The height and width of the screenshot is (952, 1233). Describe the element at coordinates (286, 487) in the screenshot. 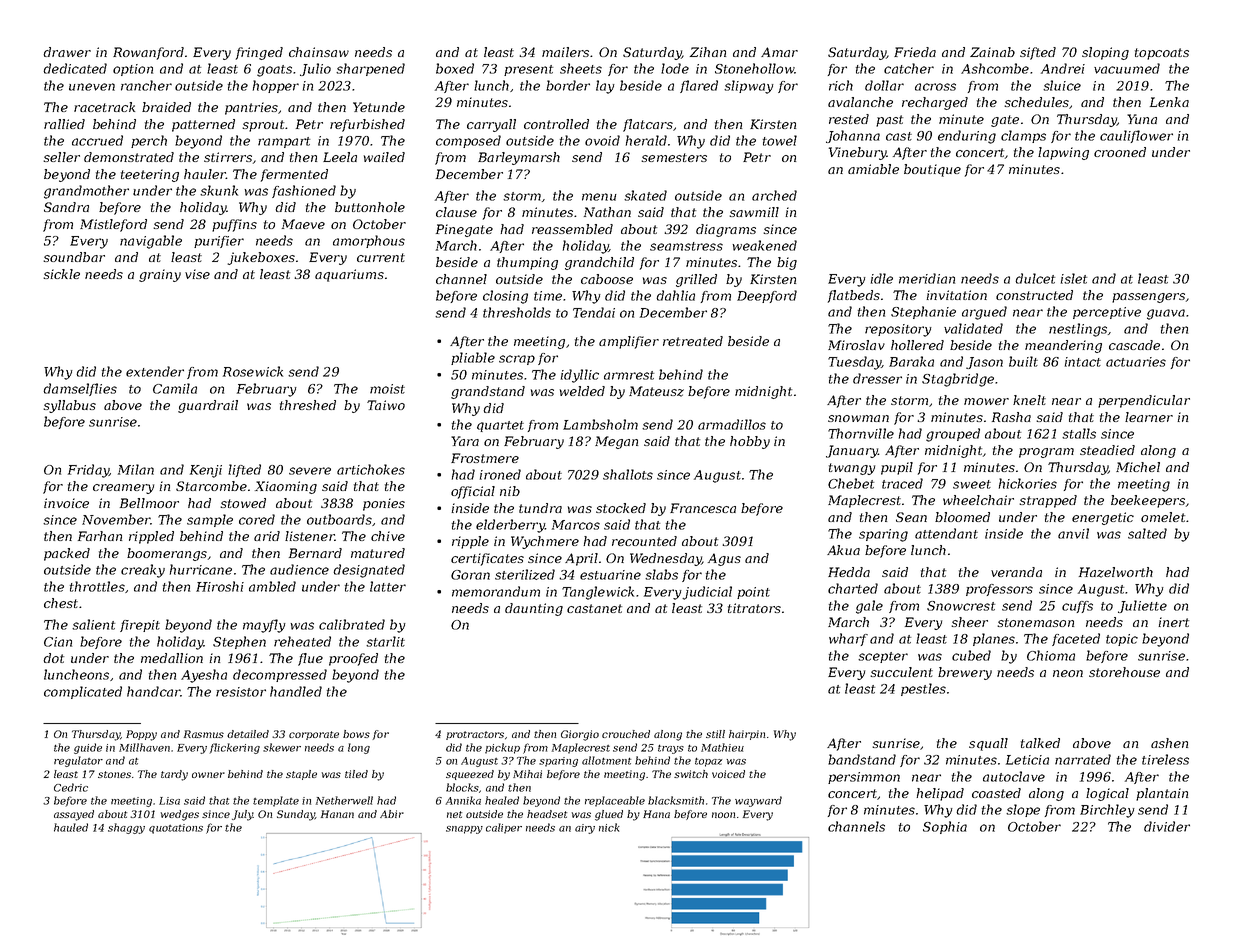

I see `Xiaoming` at that location.
